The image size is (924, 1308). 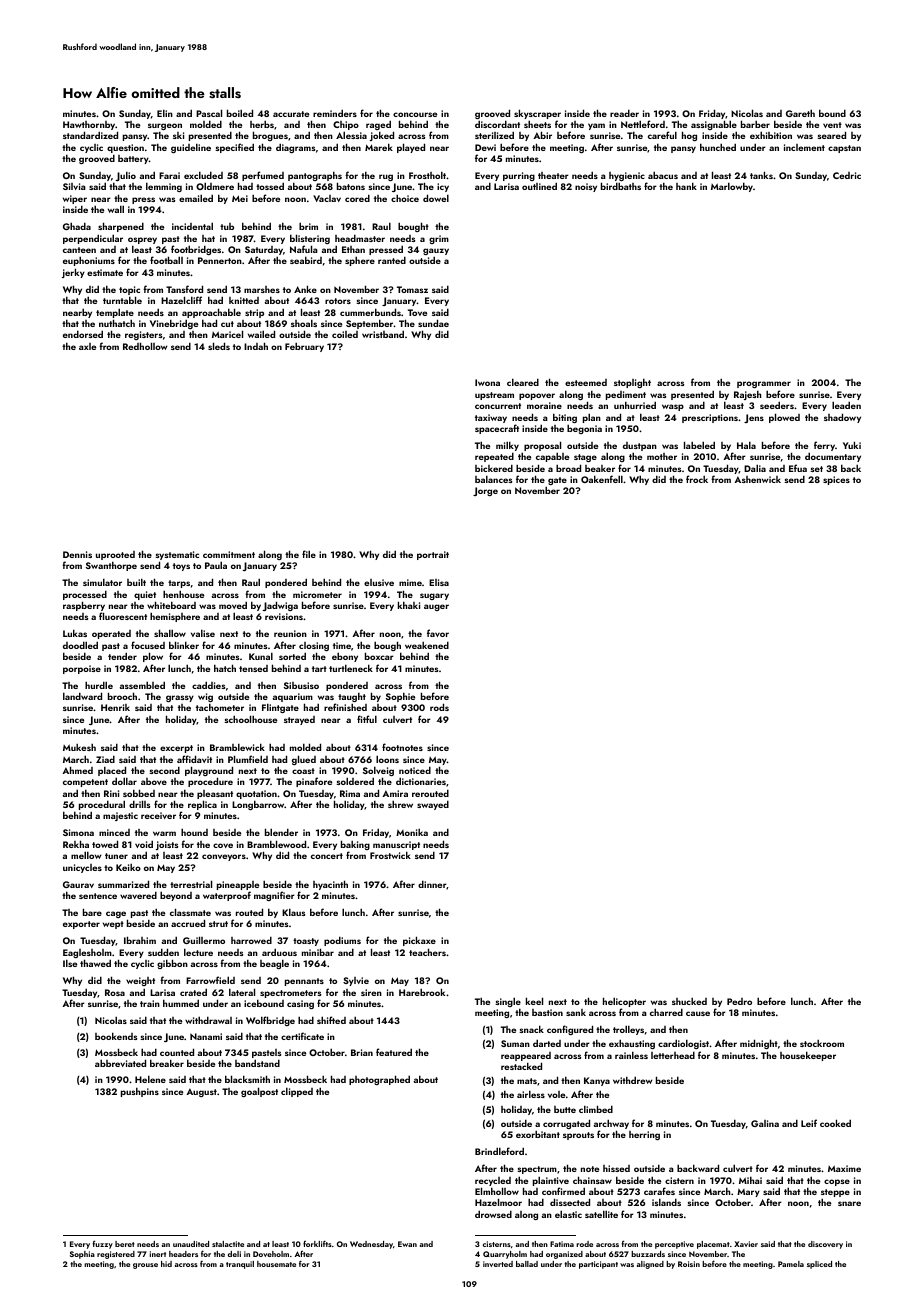 I want to click on Ashenwick, so click(x=757, y=479).
